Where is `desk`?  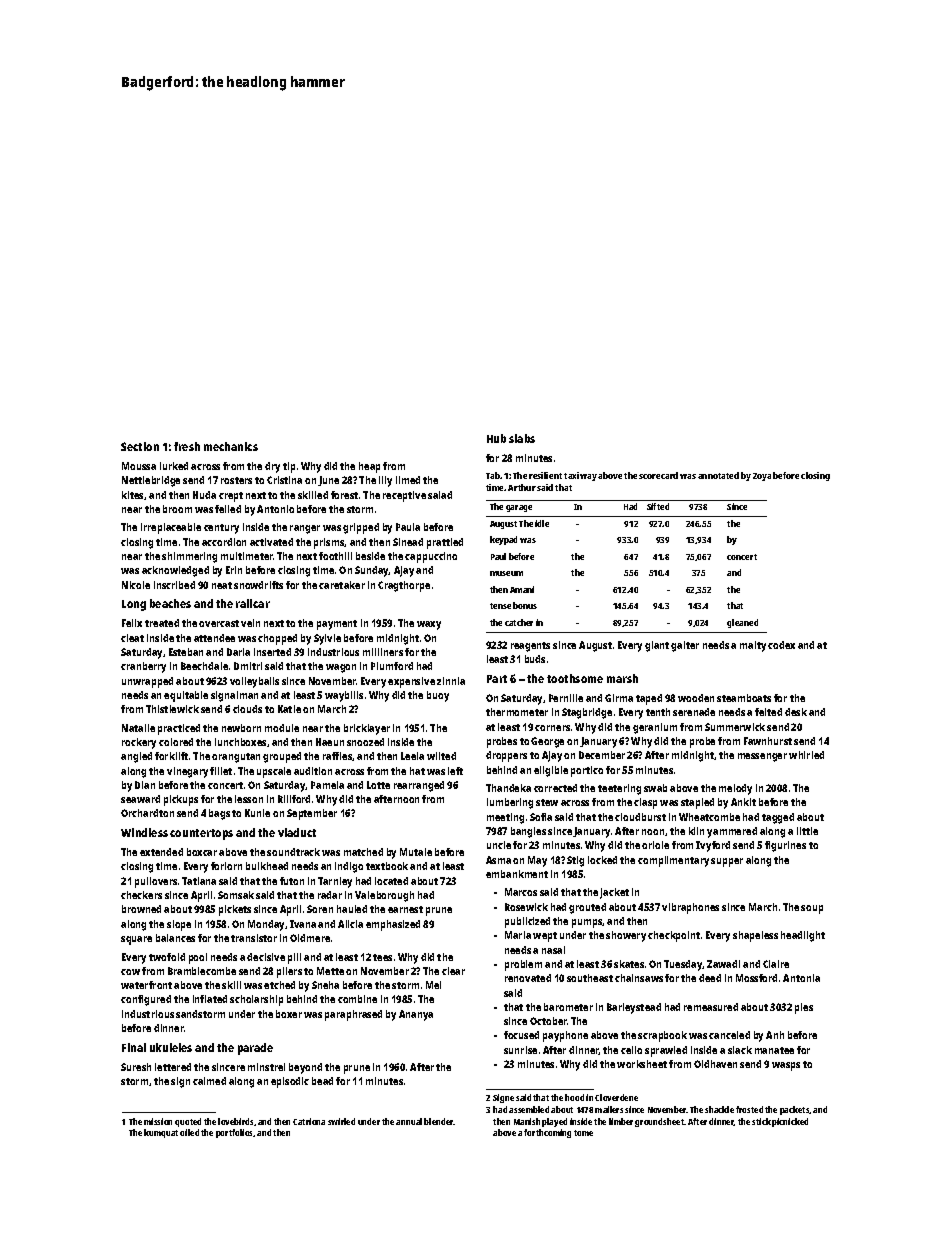 desk is located at coordinates (796, 712).
